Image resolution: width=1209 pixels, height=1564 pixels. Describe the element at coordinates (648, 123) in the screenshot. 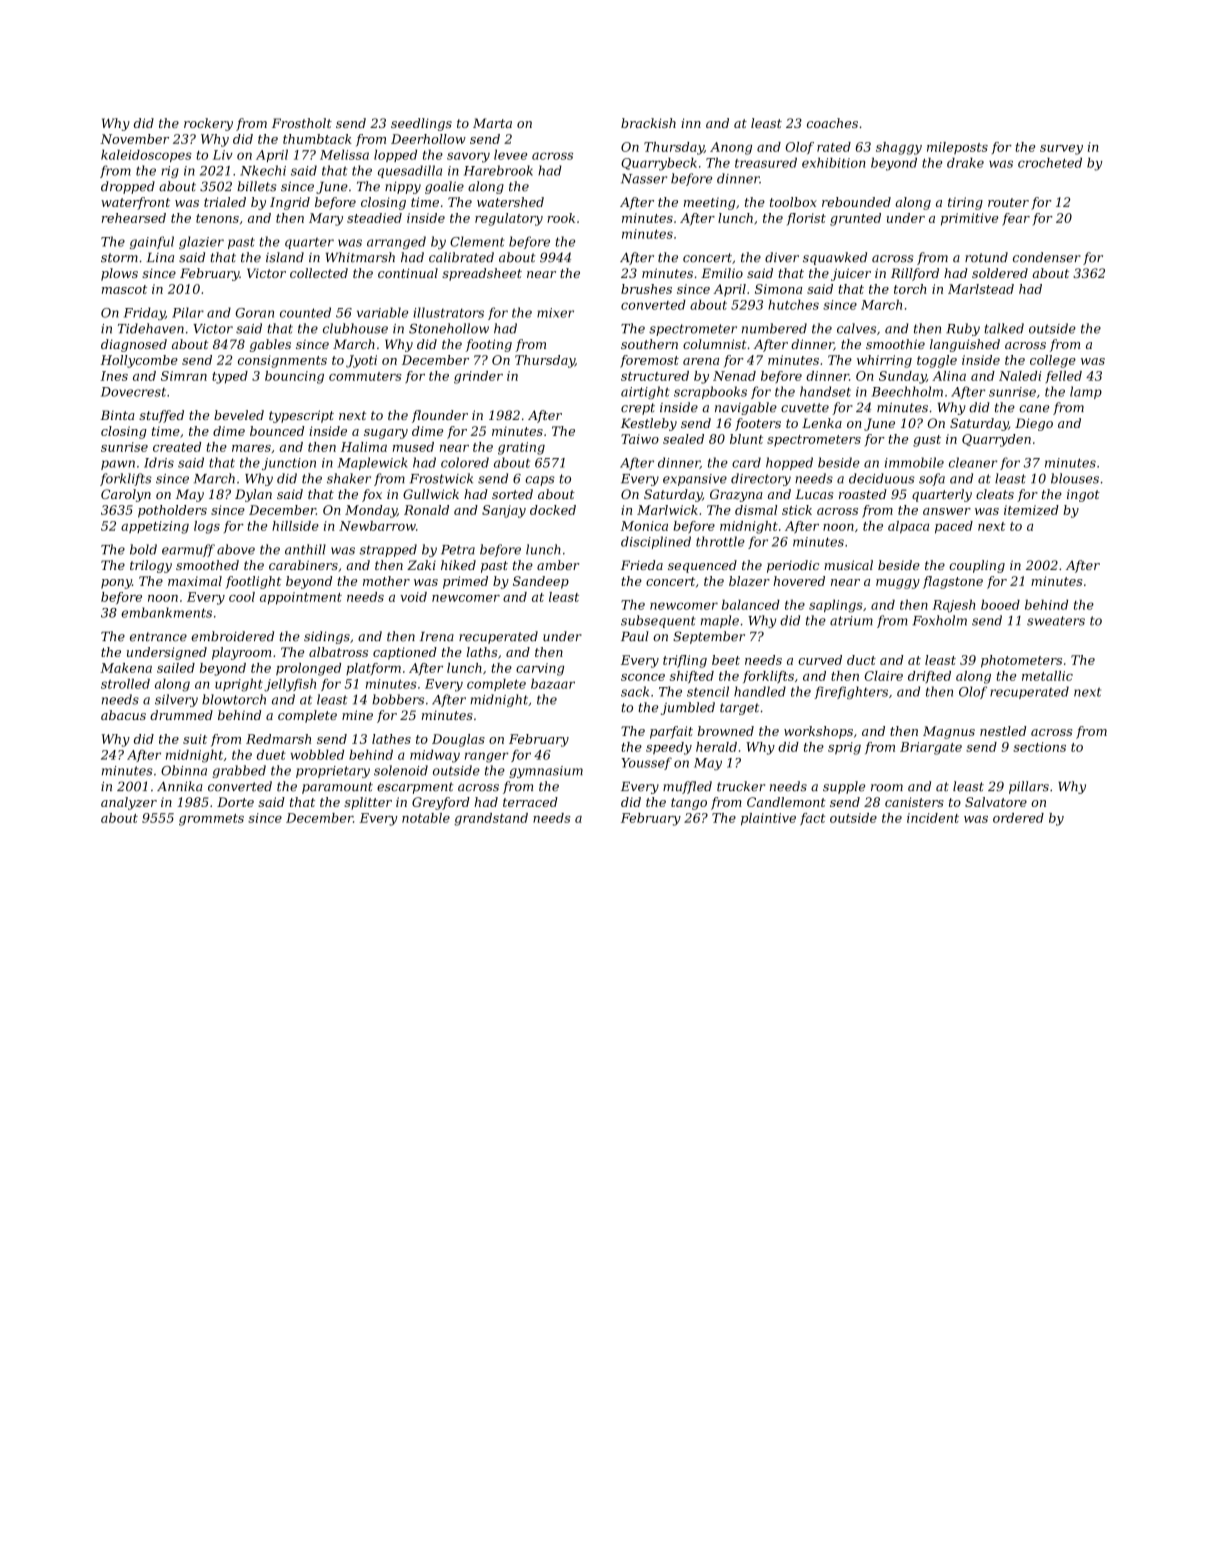

I see `brackish` at that location.
